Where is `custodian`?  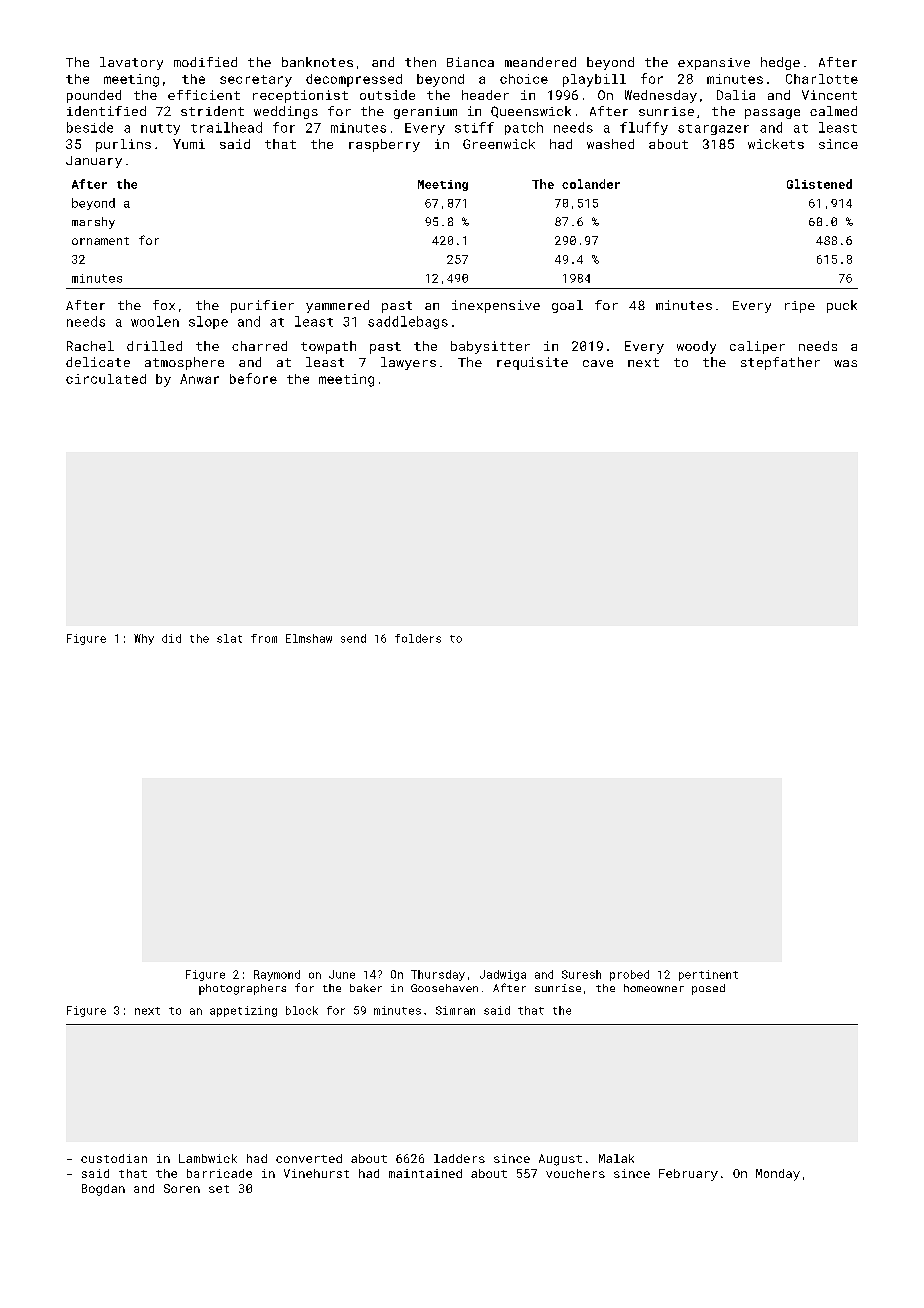 custodian is located at coordinates (114, 1158).
